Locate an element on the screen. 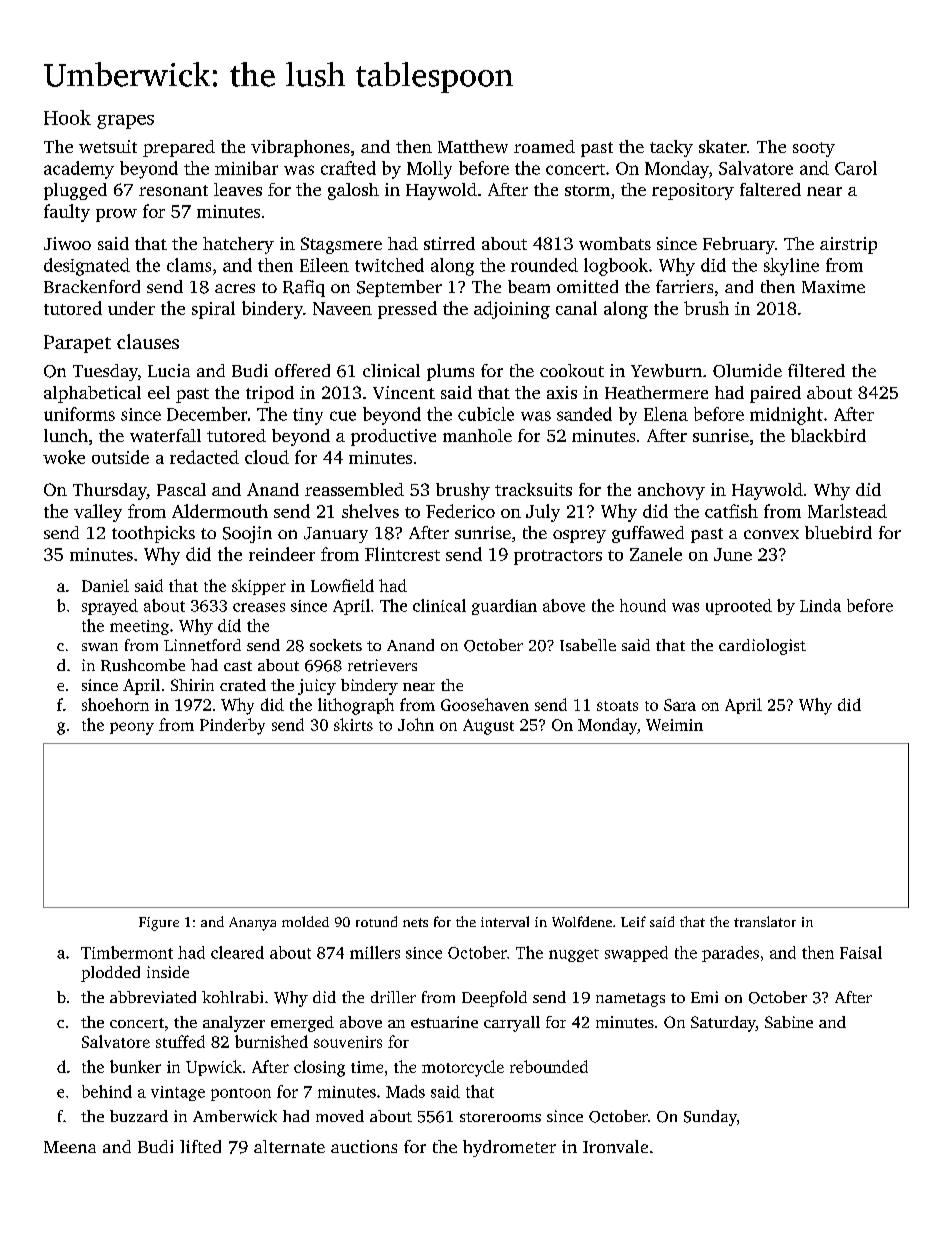 This screenshot has height=1233, width=952. Upwick is located at coordinates (214, 1068).
